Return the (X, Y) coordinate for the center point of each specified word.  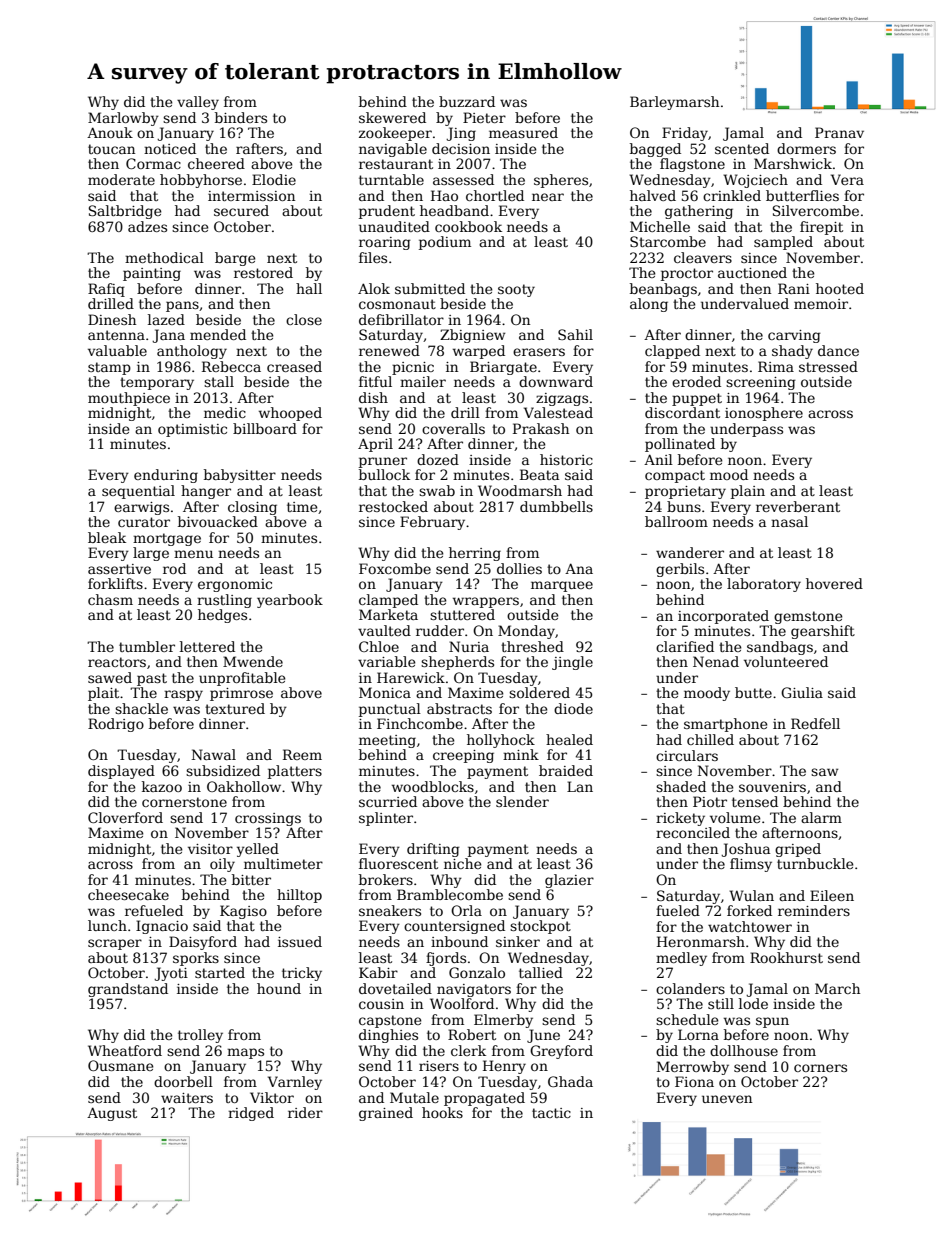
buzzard (467, 101)
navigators (474, 990)
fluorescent (398, 863)
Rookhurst (786, 957)
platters (295, 772)
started (220, 972)
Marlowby (123, 119)
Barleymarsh (674, 103)
